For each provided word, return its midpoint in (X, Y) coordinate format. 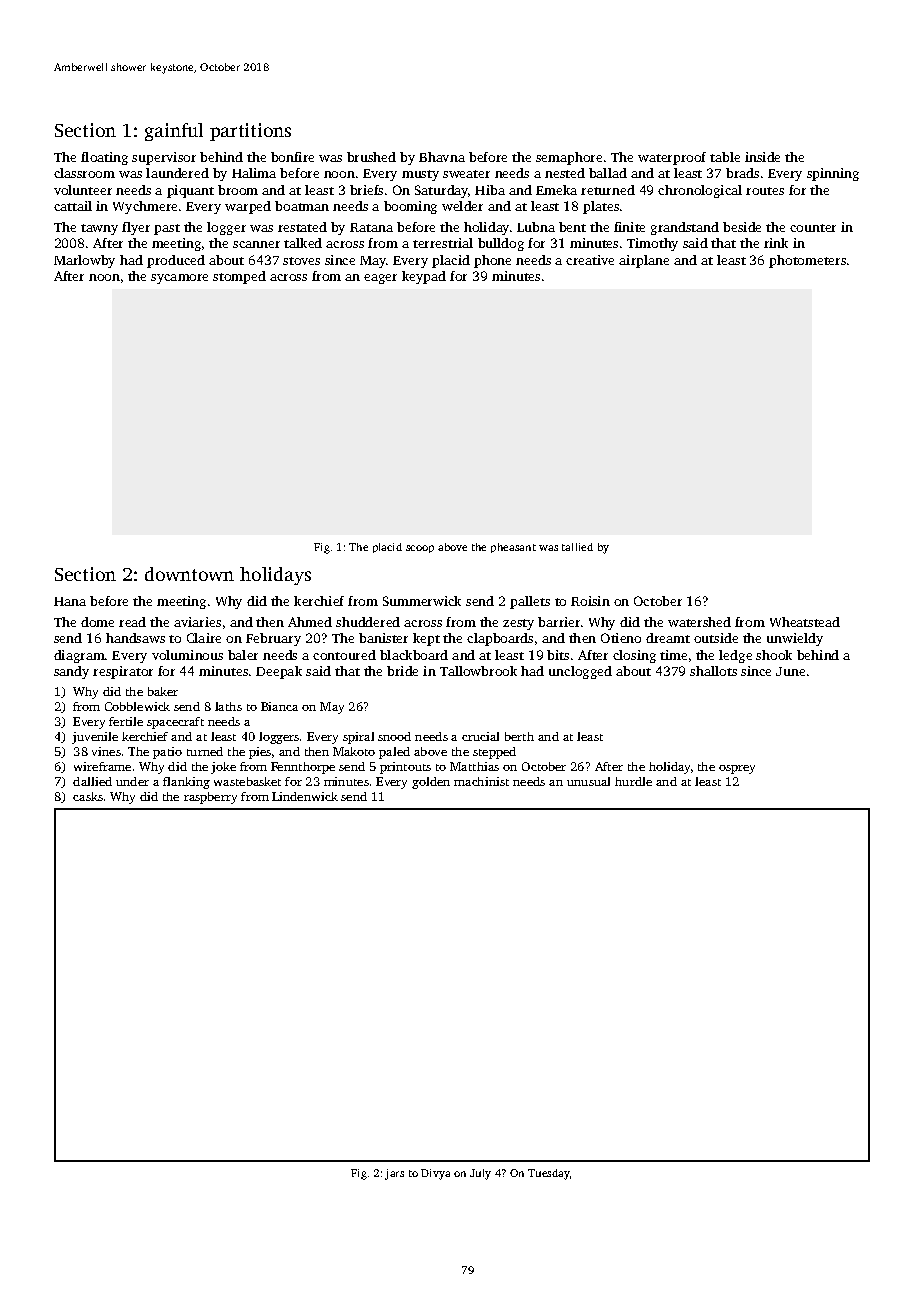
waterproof (672, 158)
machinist (481, 781)
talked (303, 243)
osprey (737, 769)
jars (394, 1174)
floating (104, 158)
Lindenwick (305, 796)
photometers (807, 261)
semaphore (569, 158)
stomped (239, 277)
